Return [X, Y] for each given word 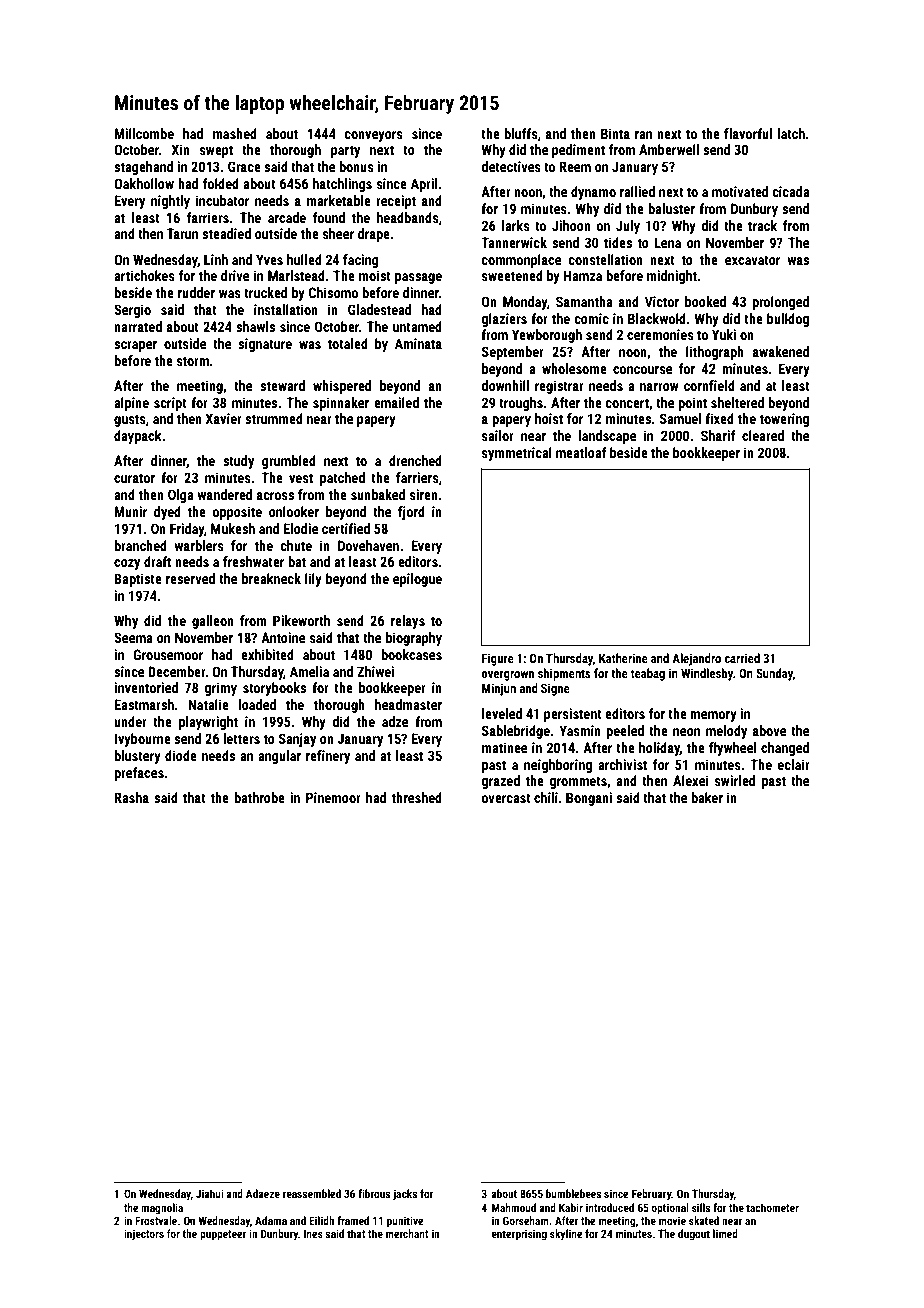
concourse [642, 370]
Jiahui [210, 1193]
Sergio [132, 311]
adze [395, 721]
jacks [405, 1195]
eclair [794, 764]
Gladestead [379, 309]
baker [707, 797]
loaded [257, 704]
